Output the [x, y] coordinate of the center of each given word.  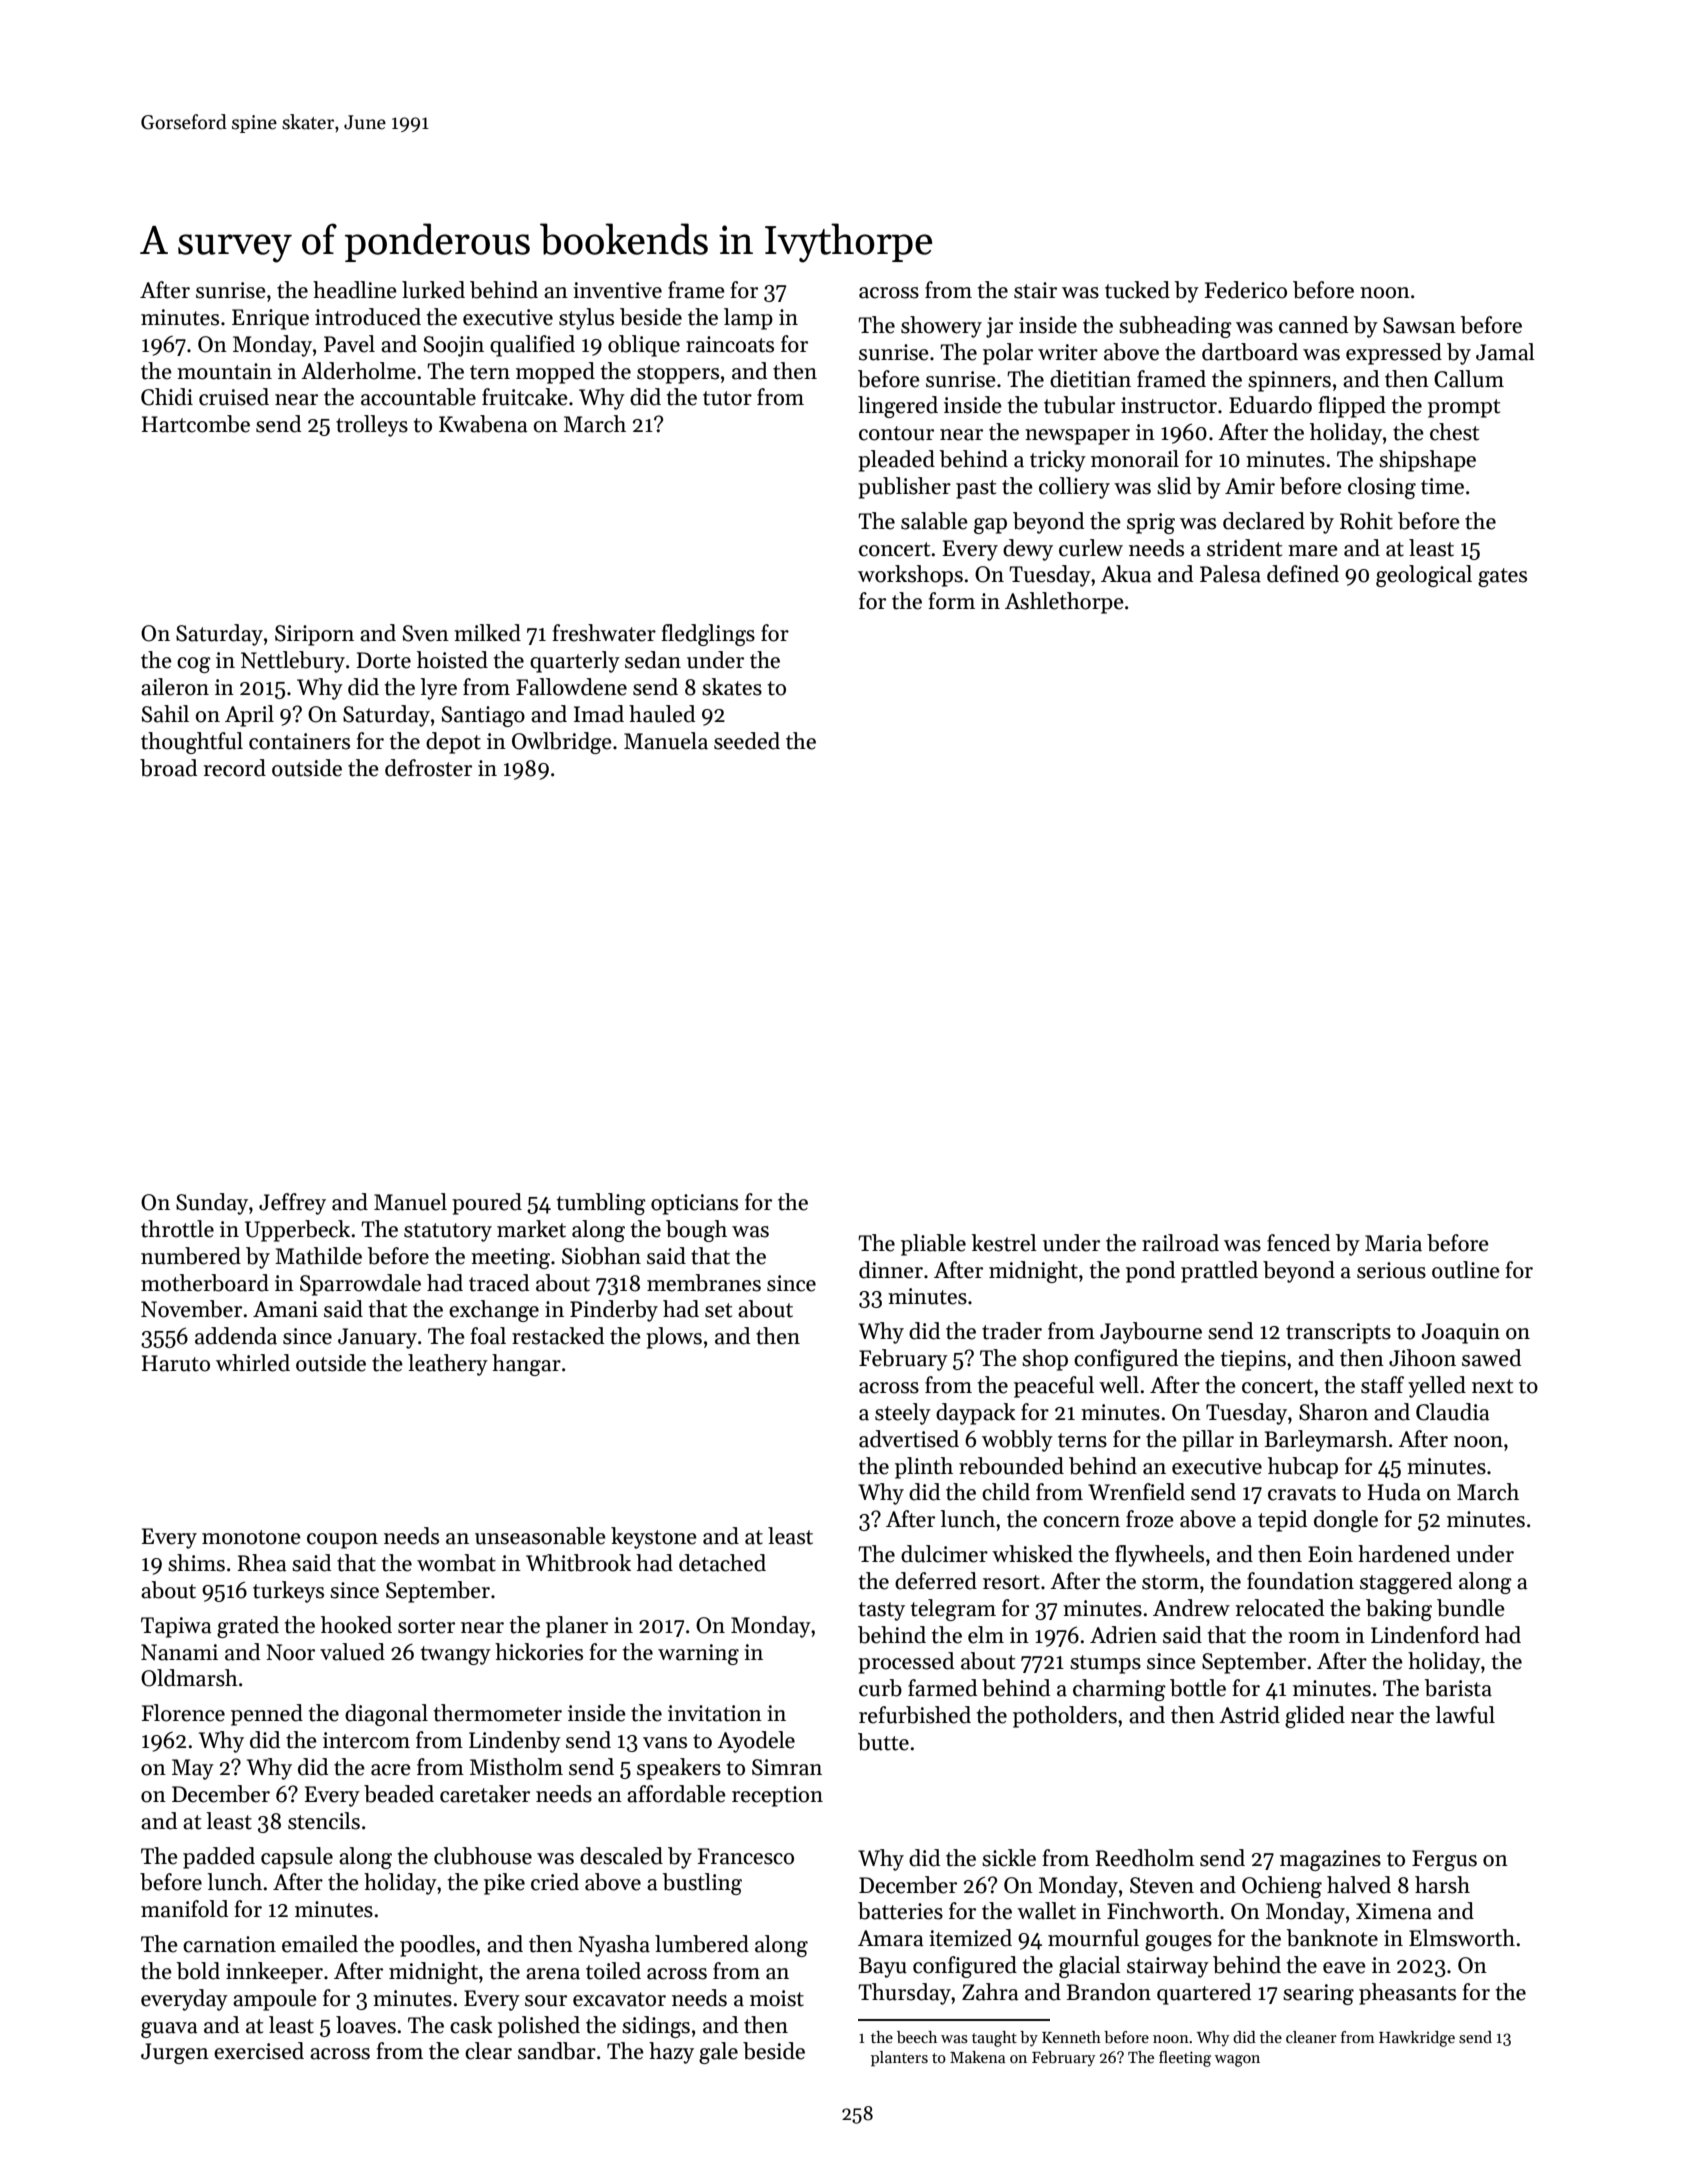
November [191, 1309]
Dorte [384, 660]
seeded [747, 741]
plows [674, 1338]
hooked [356, 1625]
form [951, 601]
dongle [1346, 1521]
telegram [953, 1610]
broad [168, 768]
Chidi [167, 397]
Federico [1246, 290]
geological [1424, 576]
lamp [748, 319]
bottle [1198, 1688]
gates [1502, 577]
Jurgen [175, 2053]
